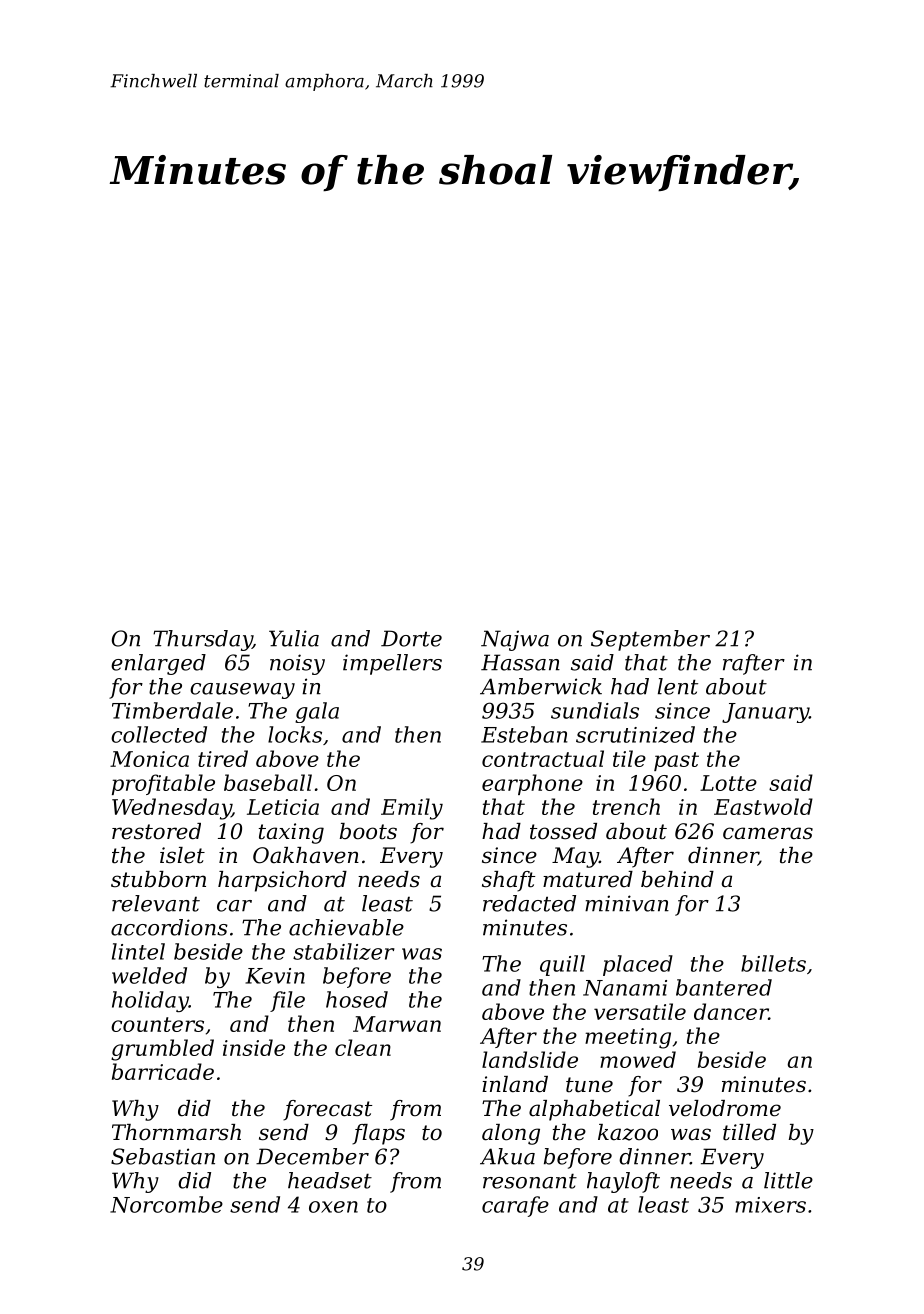 This screenshot has height=1314, width=924. I want to click on Norcombe, so click(166, 1204).
